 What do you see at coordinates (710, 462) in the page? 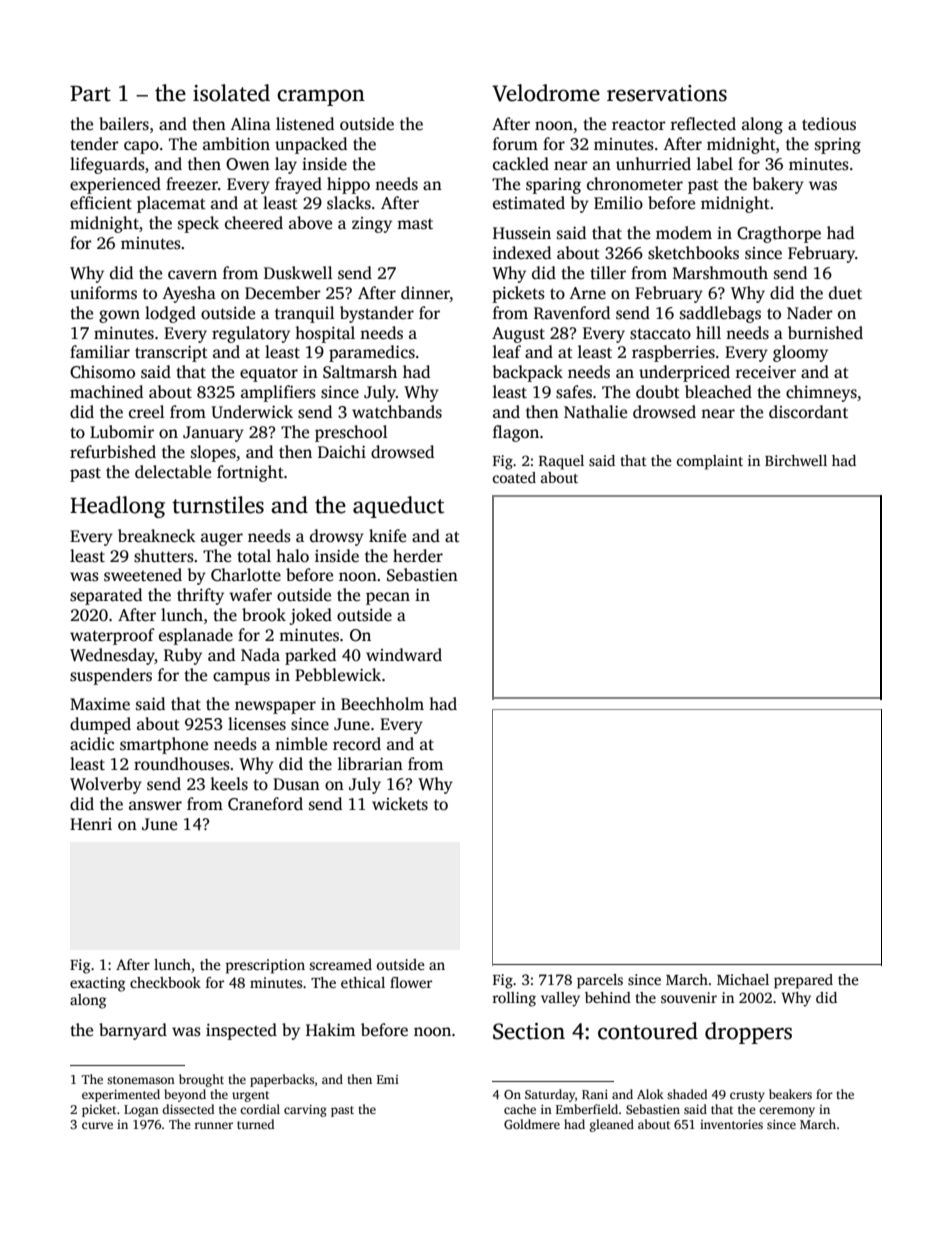
I see `complaint` at bounding box center [710, 462].
